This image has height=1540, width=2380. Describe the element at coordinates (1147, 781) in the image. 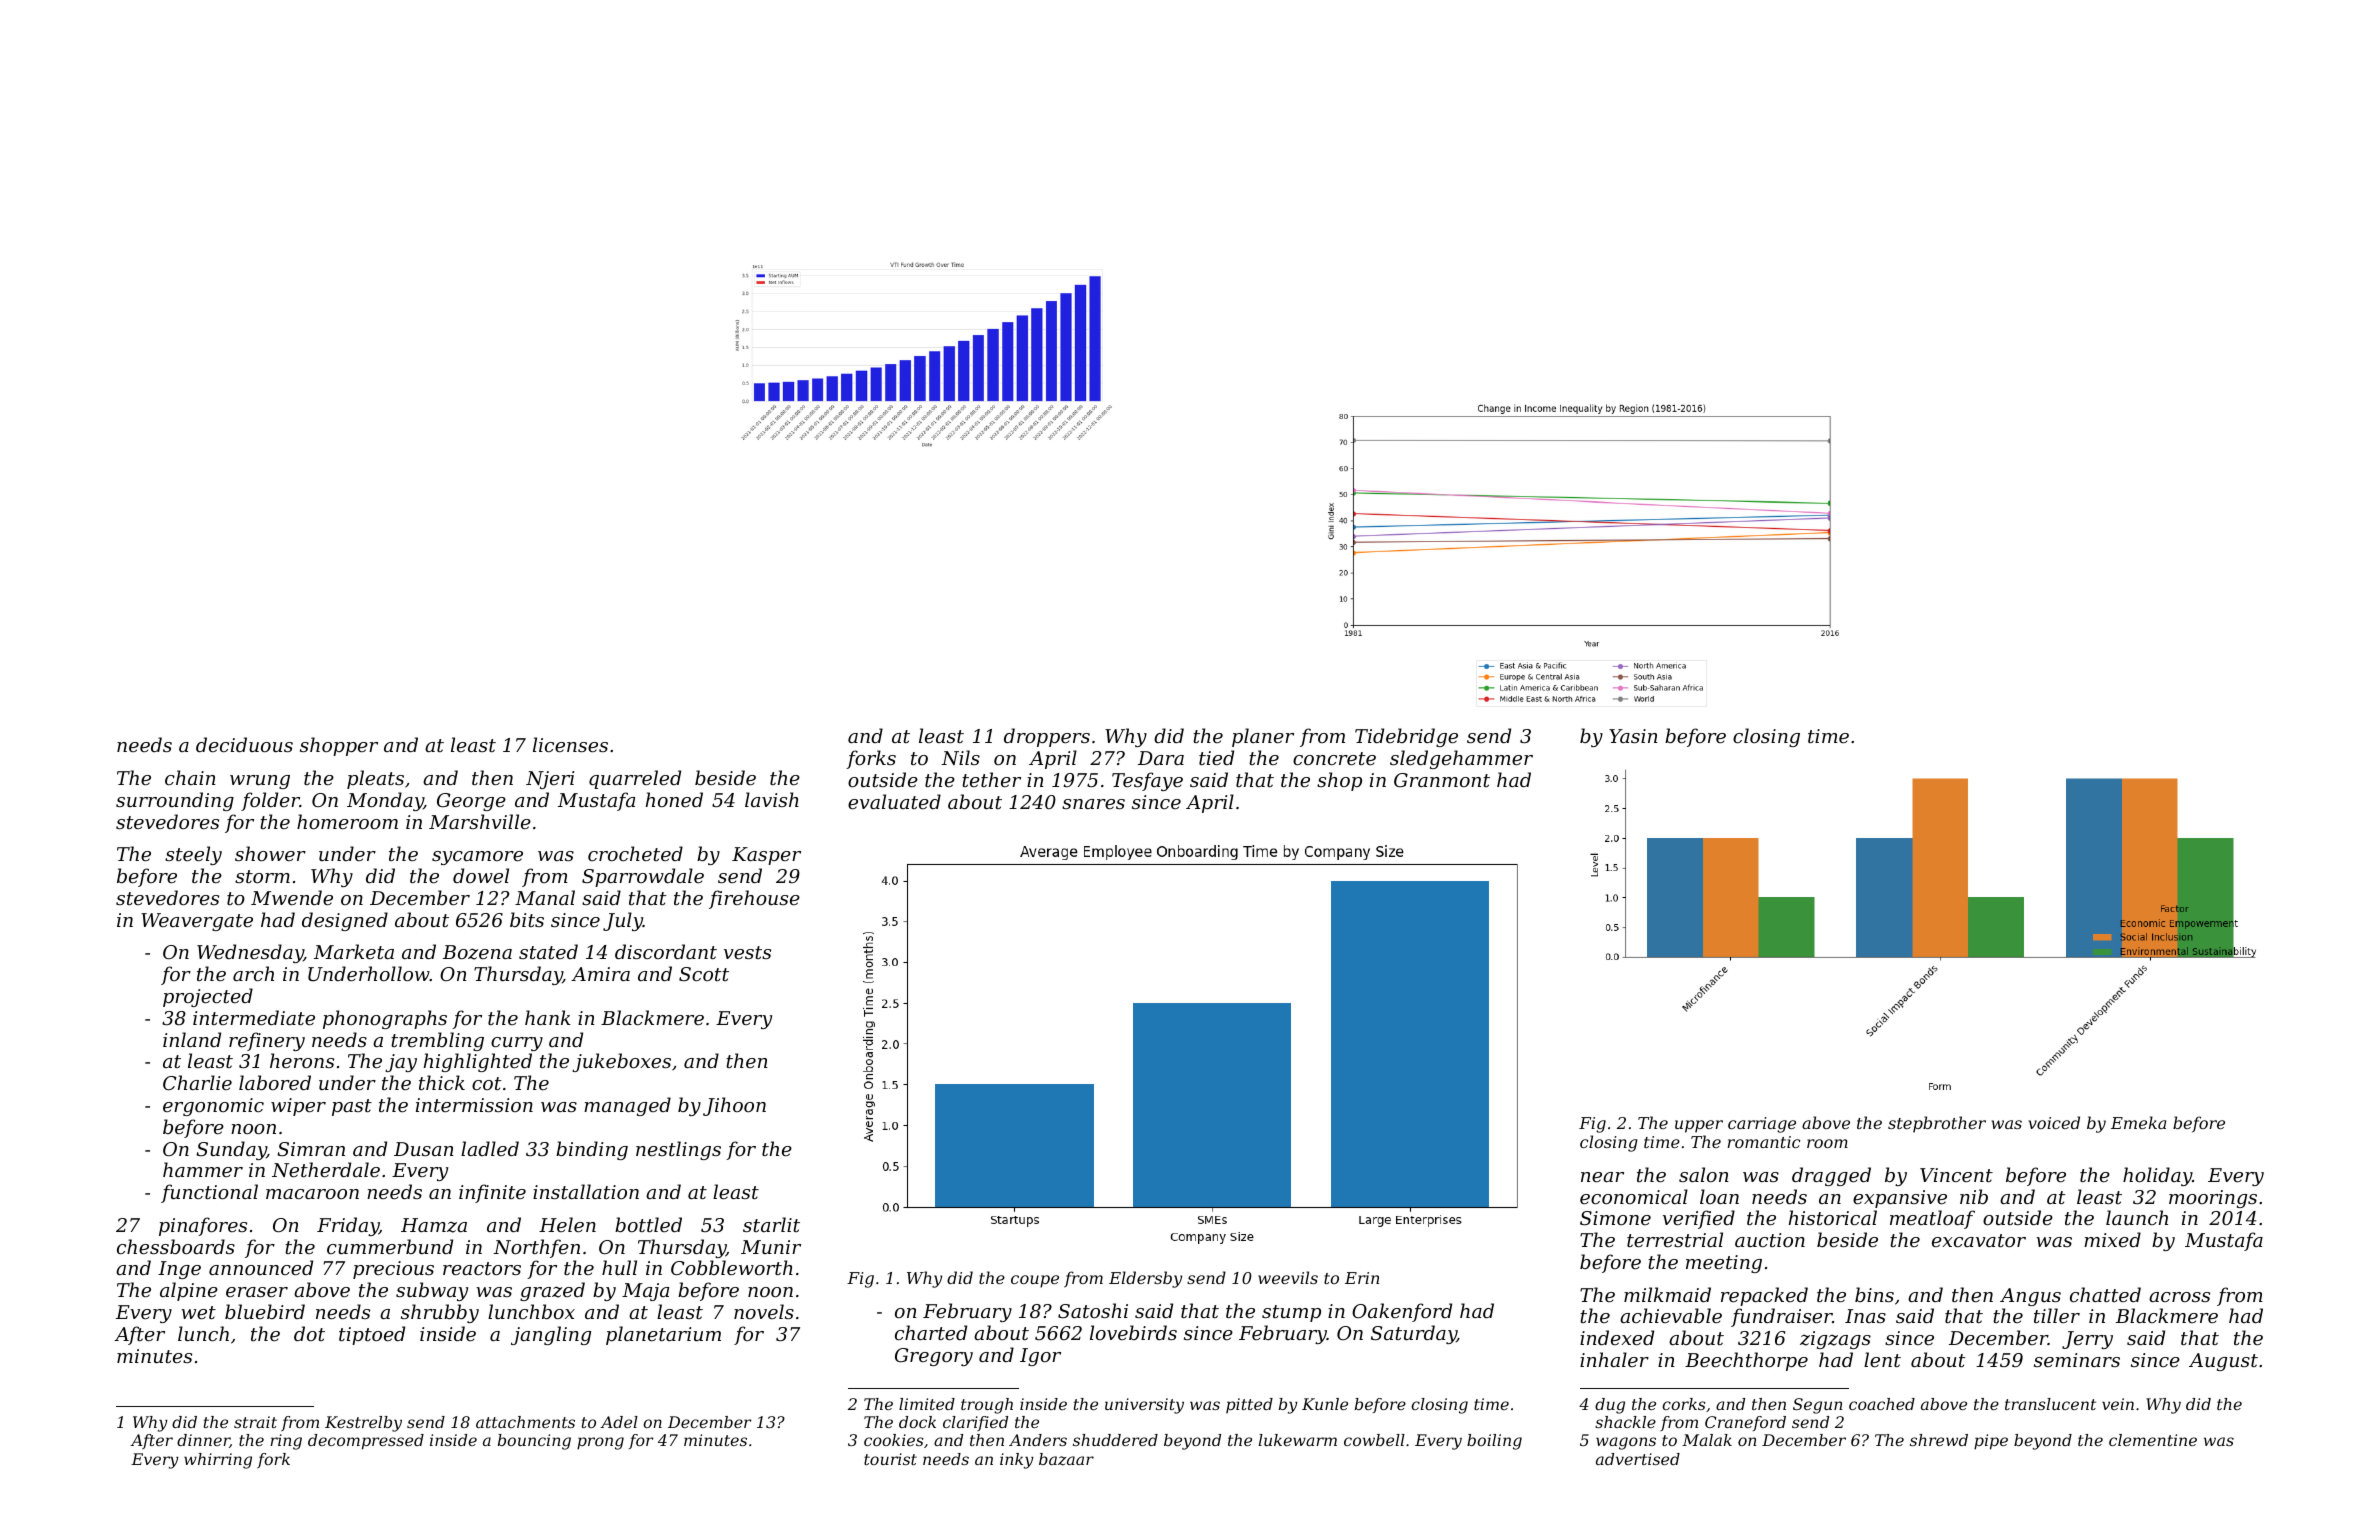

I see `Tesfaye` at that location.
